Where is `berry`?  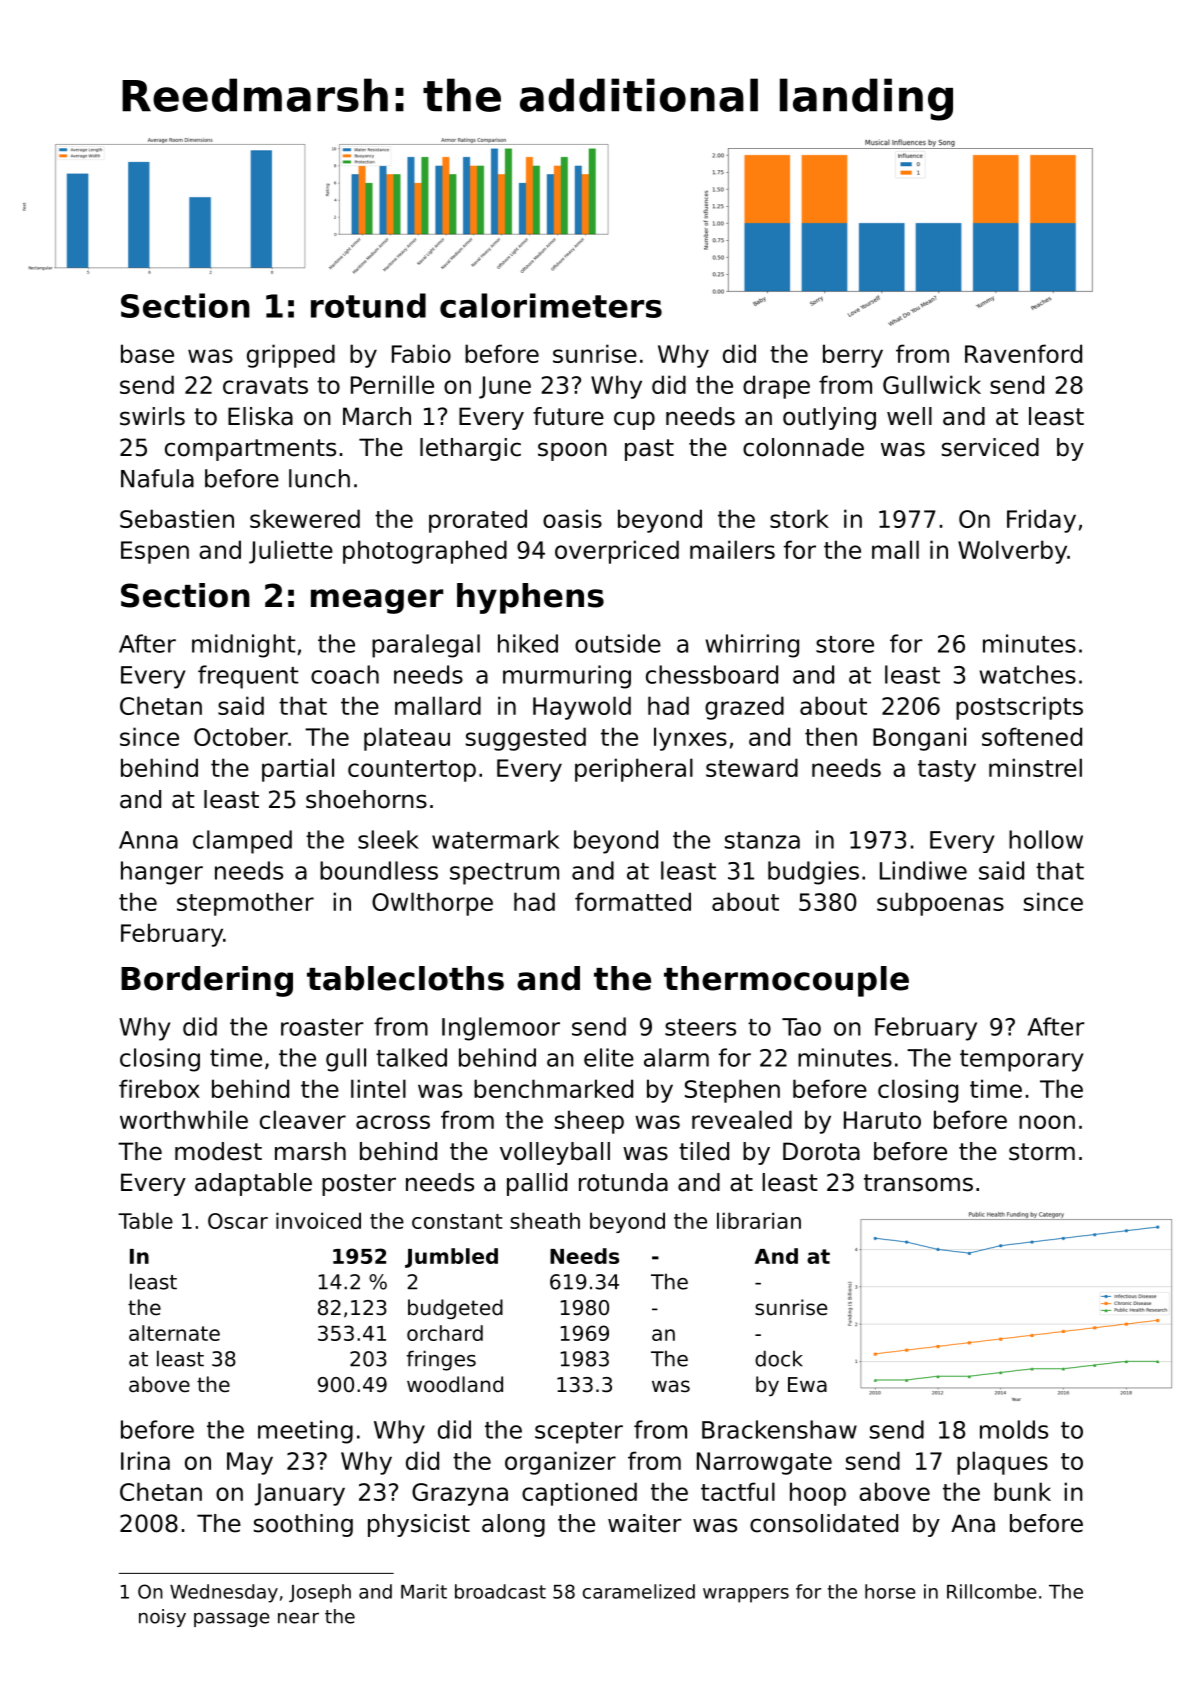 berry is located at coordinates (853, 356).
